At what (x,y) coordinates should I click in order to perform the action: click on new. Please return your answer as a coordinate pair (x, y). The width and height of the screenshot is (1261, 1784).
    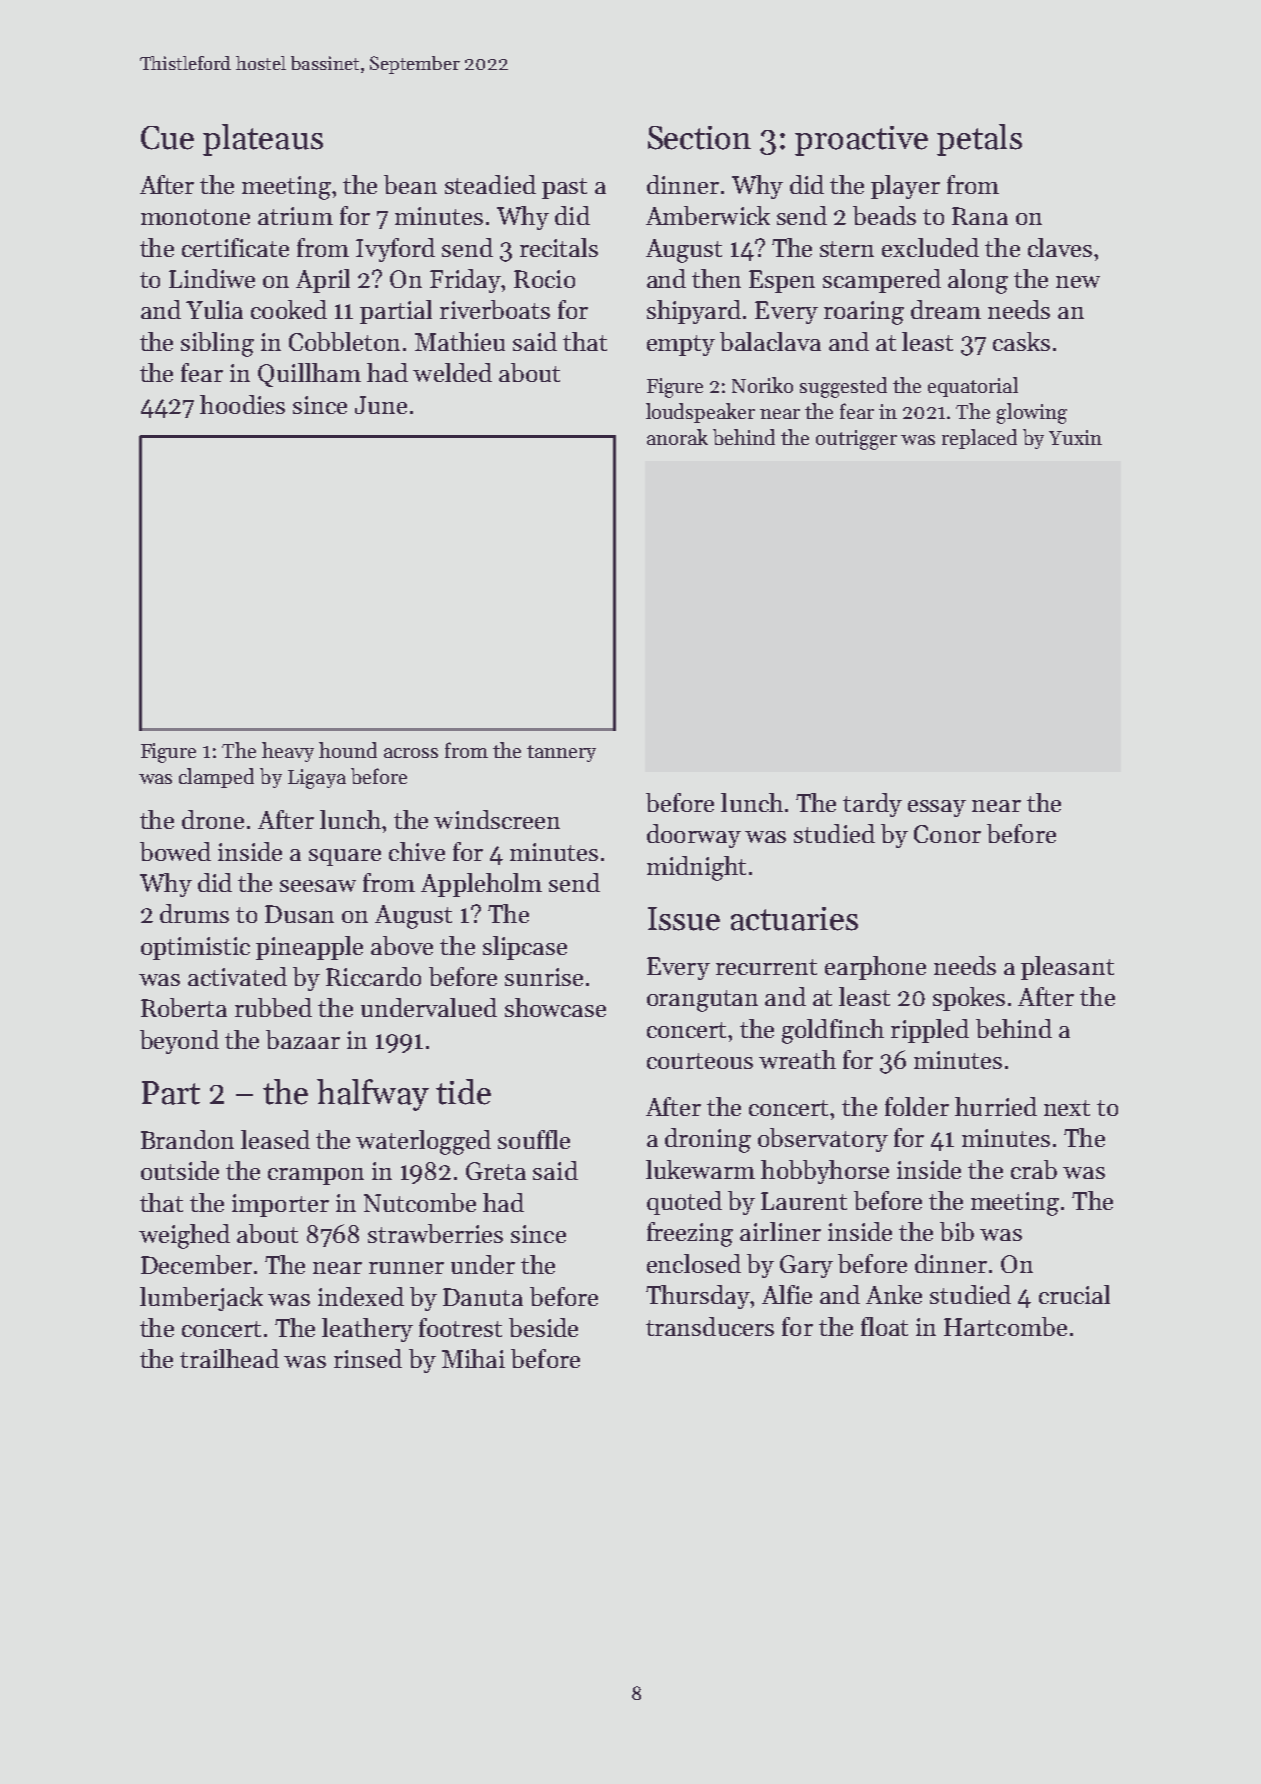
    Looking at the image, I should click on (1078, 282).
